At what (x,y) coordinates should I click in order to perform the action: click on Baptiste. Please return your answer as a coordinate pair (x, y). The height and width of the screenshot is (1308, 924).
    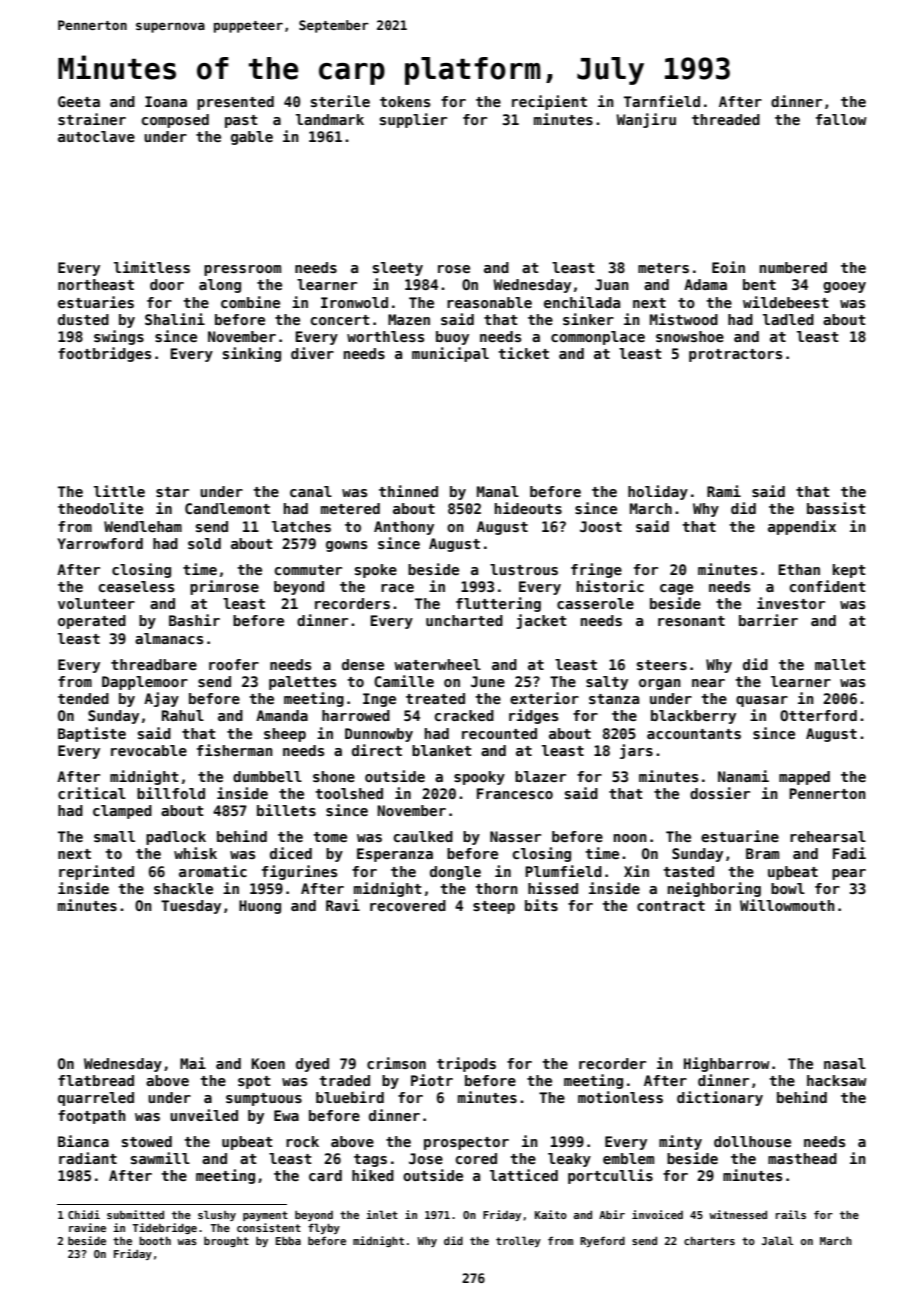
    Looking at the image, I should click on (92, 734).
